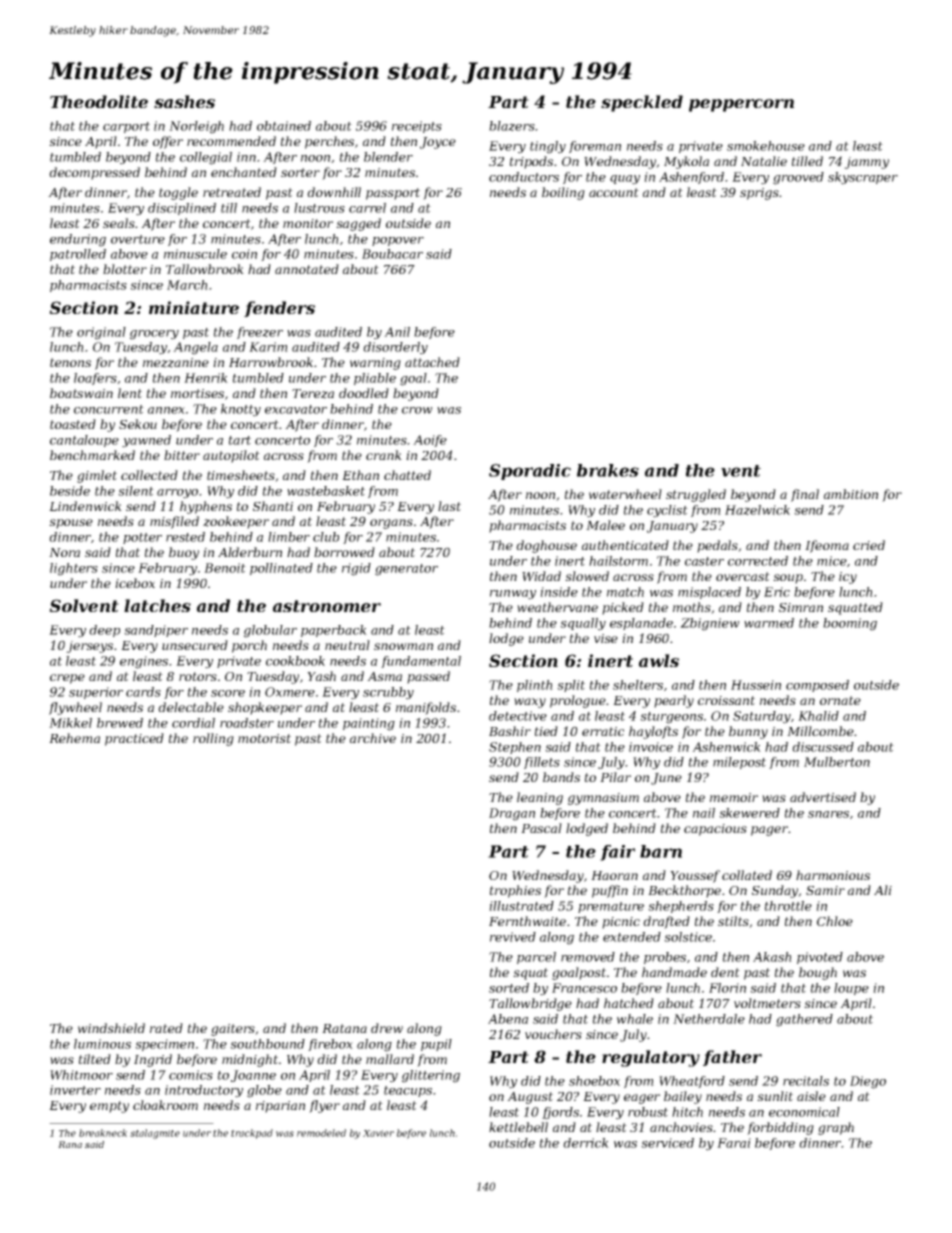  What do you see at coordinates (863, 178) in the image?
I see `skyscraper` at bounding box center [863, 178].
